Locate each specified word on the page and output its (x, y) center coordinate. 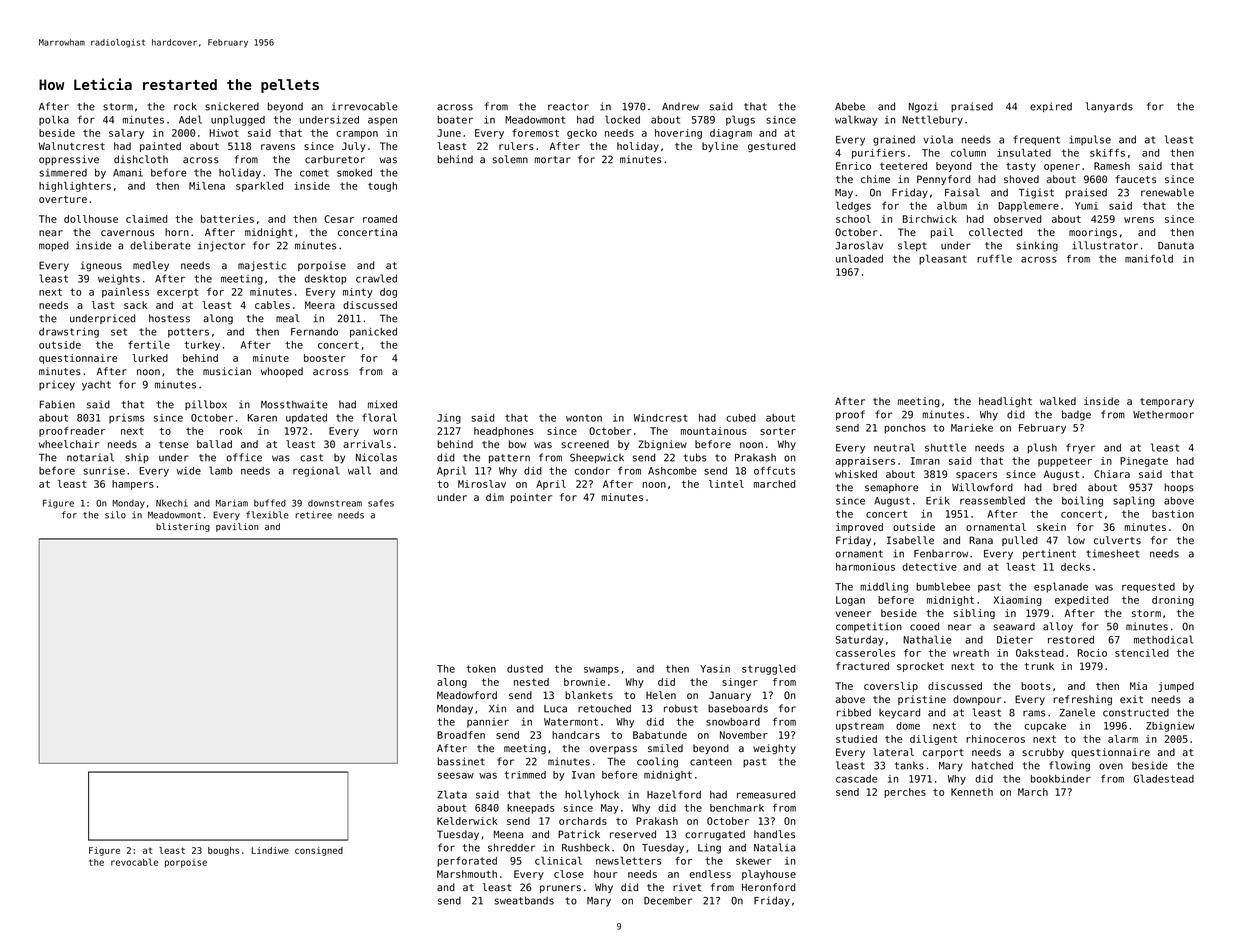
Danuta (1176, 246)
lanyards (1109, 107)
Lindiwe (270, 850)
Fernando (314, 332)
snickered (232, 106)
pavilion (237, 527)
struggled (768, 669)
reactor (568, 107)
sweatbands (524, 900)
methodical (1163, 639)
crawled (376, 278)
